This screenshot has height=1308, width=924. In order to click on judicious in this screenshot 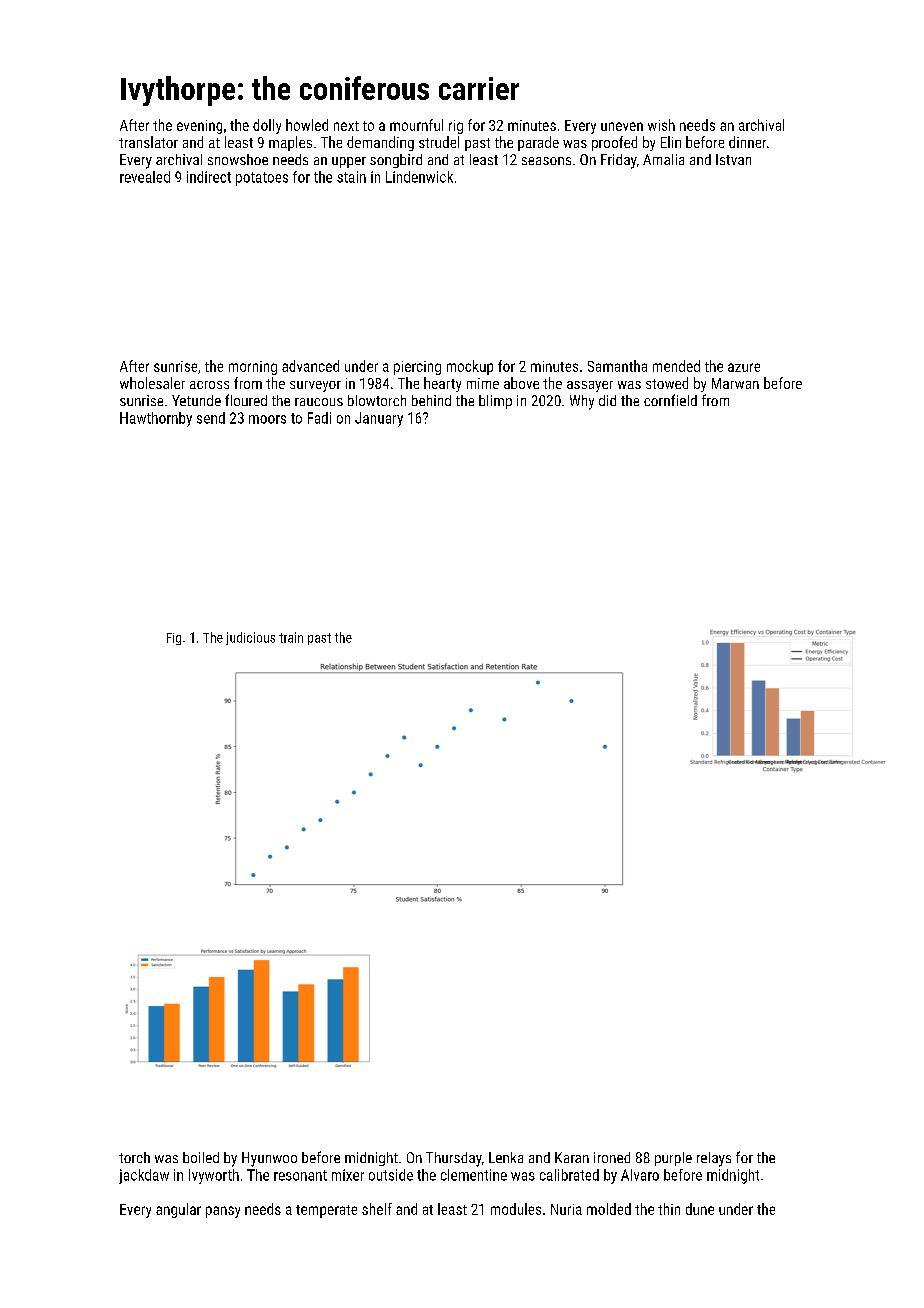, I will do `click(250, 638)`.
